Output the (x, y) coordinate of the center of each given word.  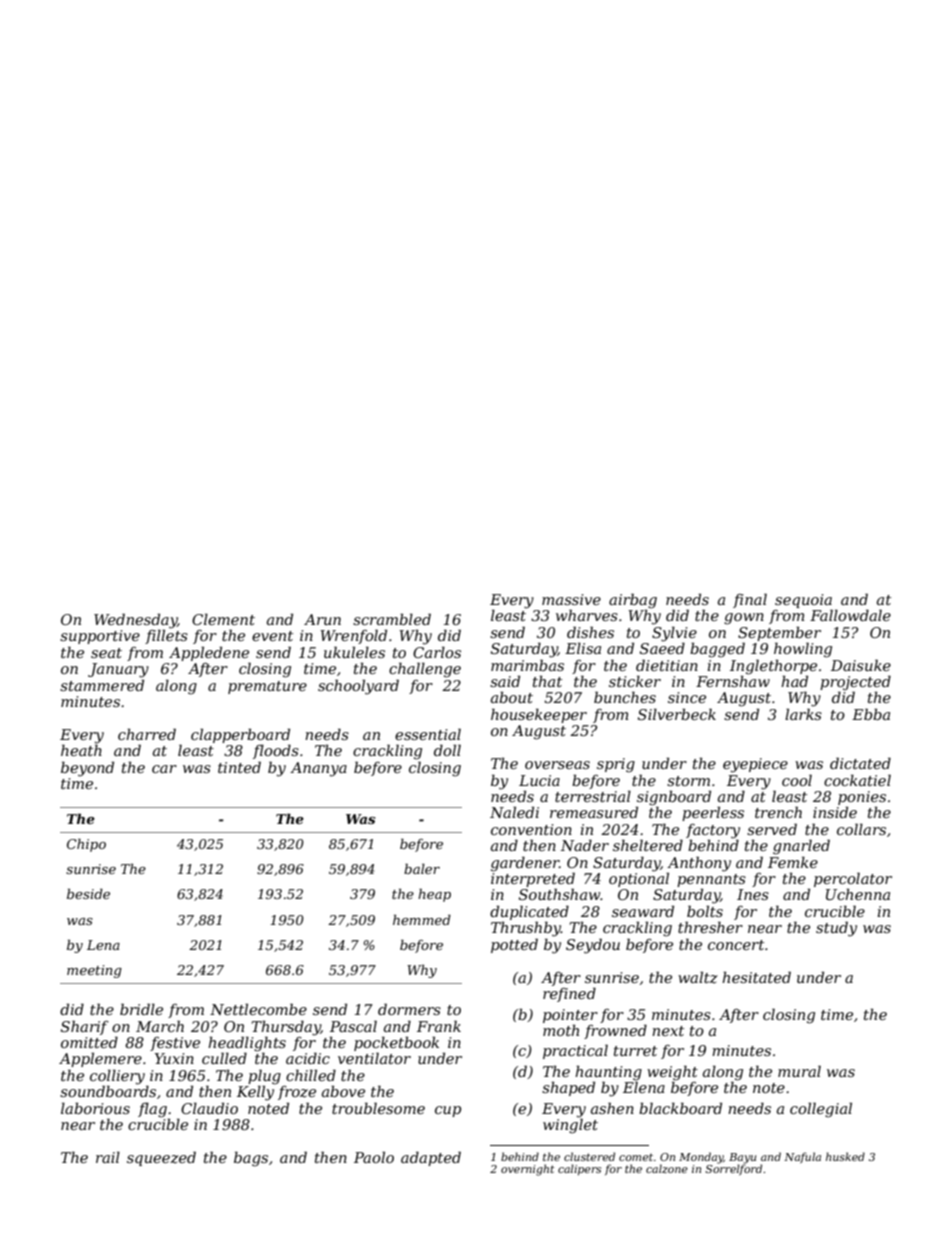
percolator (853, 879)
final (750, 600)
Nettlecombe (258, 1009)
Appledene (209, 653)
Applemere (100, 1059)
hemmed (422, 920)
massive (571, 599)
